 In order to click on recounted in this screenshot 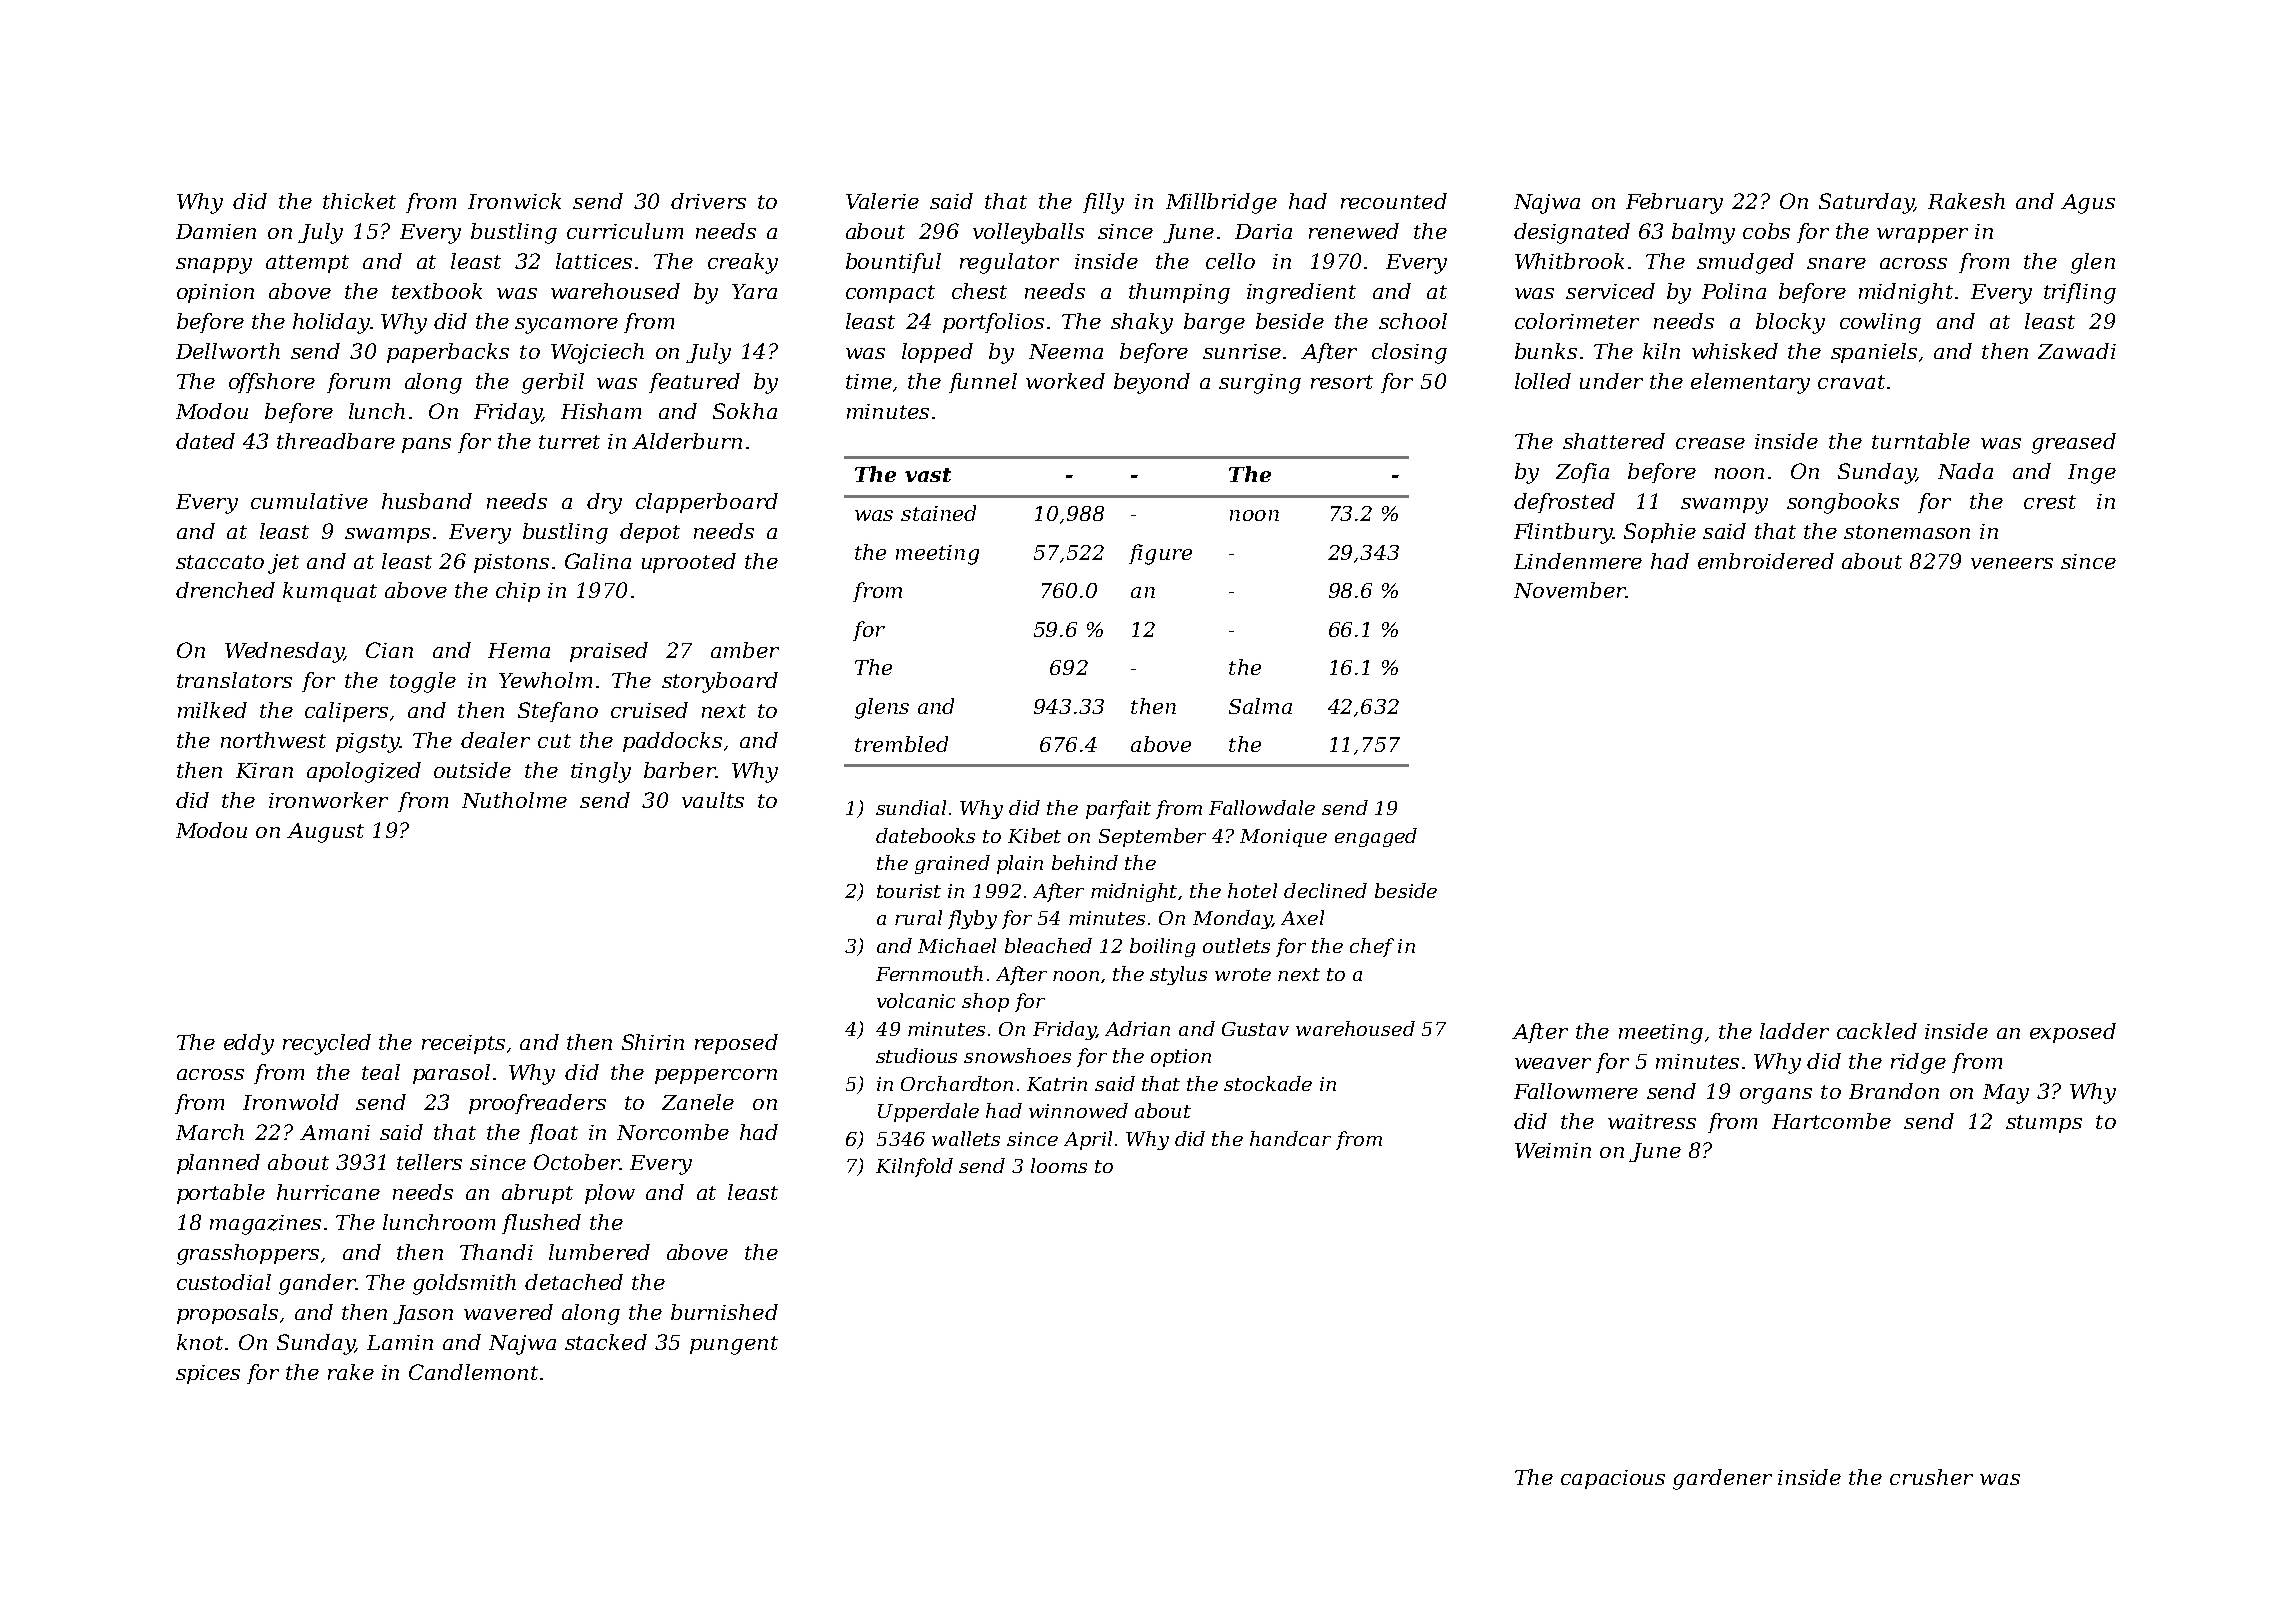, I will do `click(1394, 201)`.
